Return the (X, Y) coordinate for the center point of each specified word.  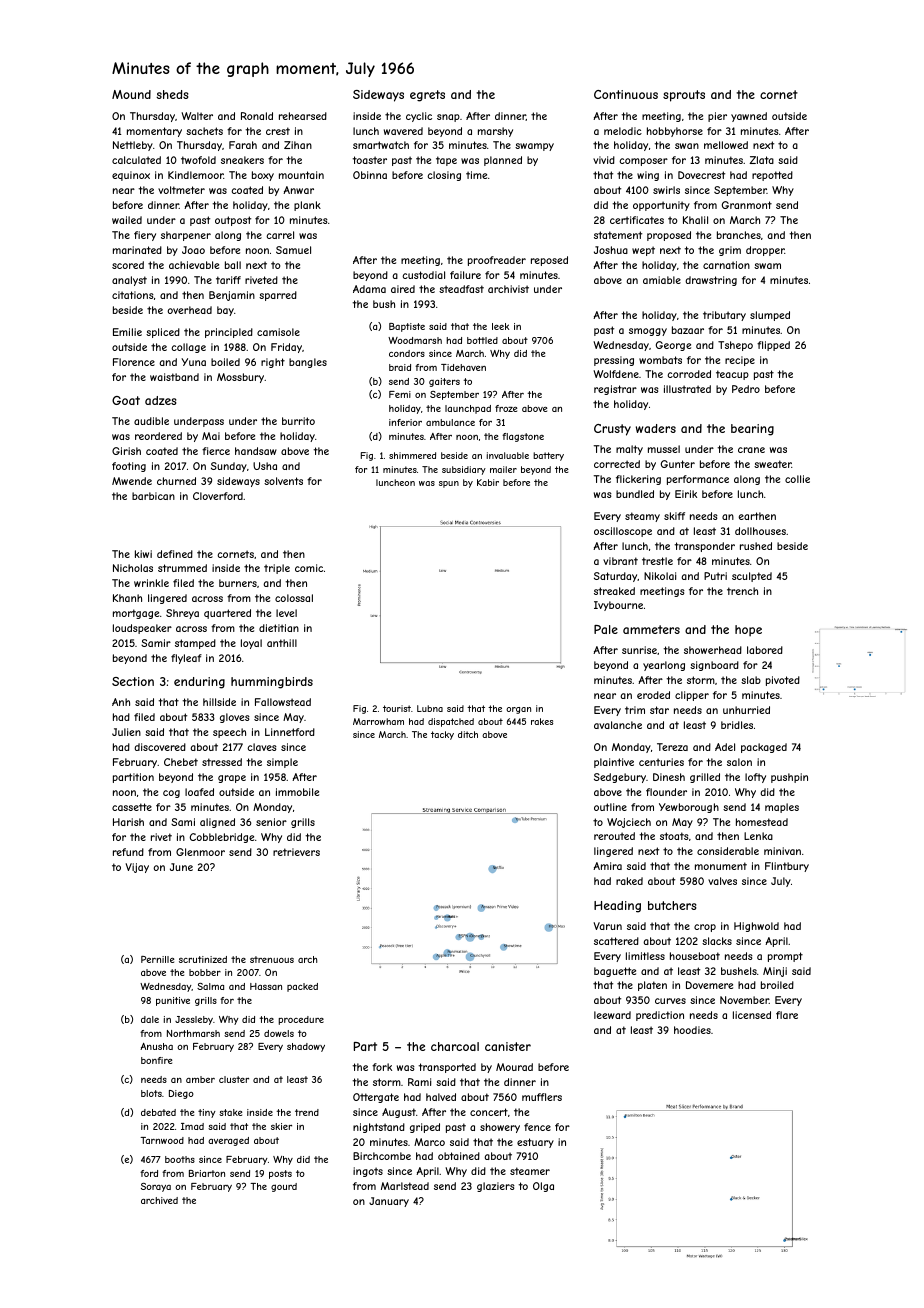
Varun (607, 926)
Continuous (626, 94)
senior (271, 822)
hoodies (692, 1030)
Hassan (266, 986)
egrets (427, 96)
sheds (172, 94)
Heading (617, 907)
